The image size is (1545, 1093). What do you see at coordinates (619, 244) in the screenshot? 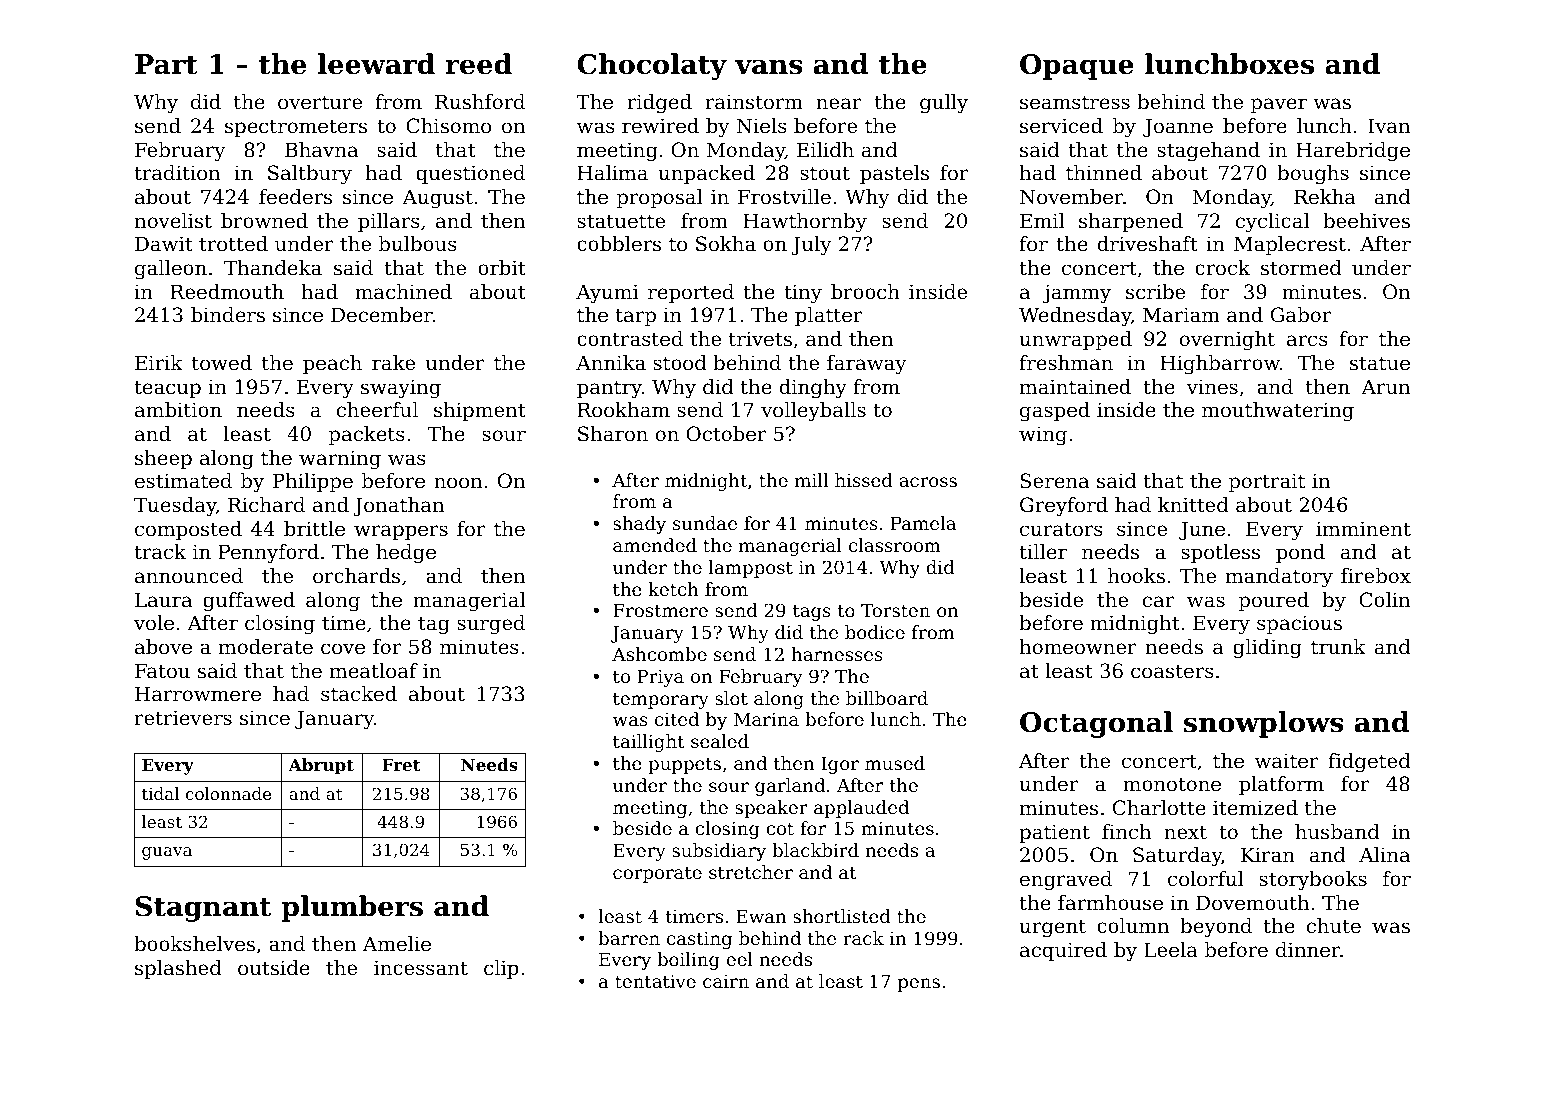
I see `cobblers` at bounding box center [619, 244].
